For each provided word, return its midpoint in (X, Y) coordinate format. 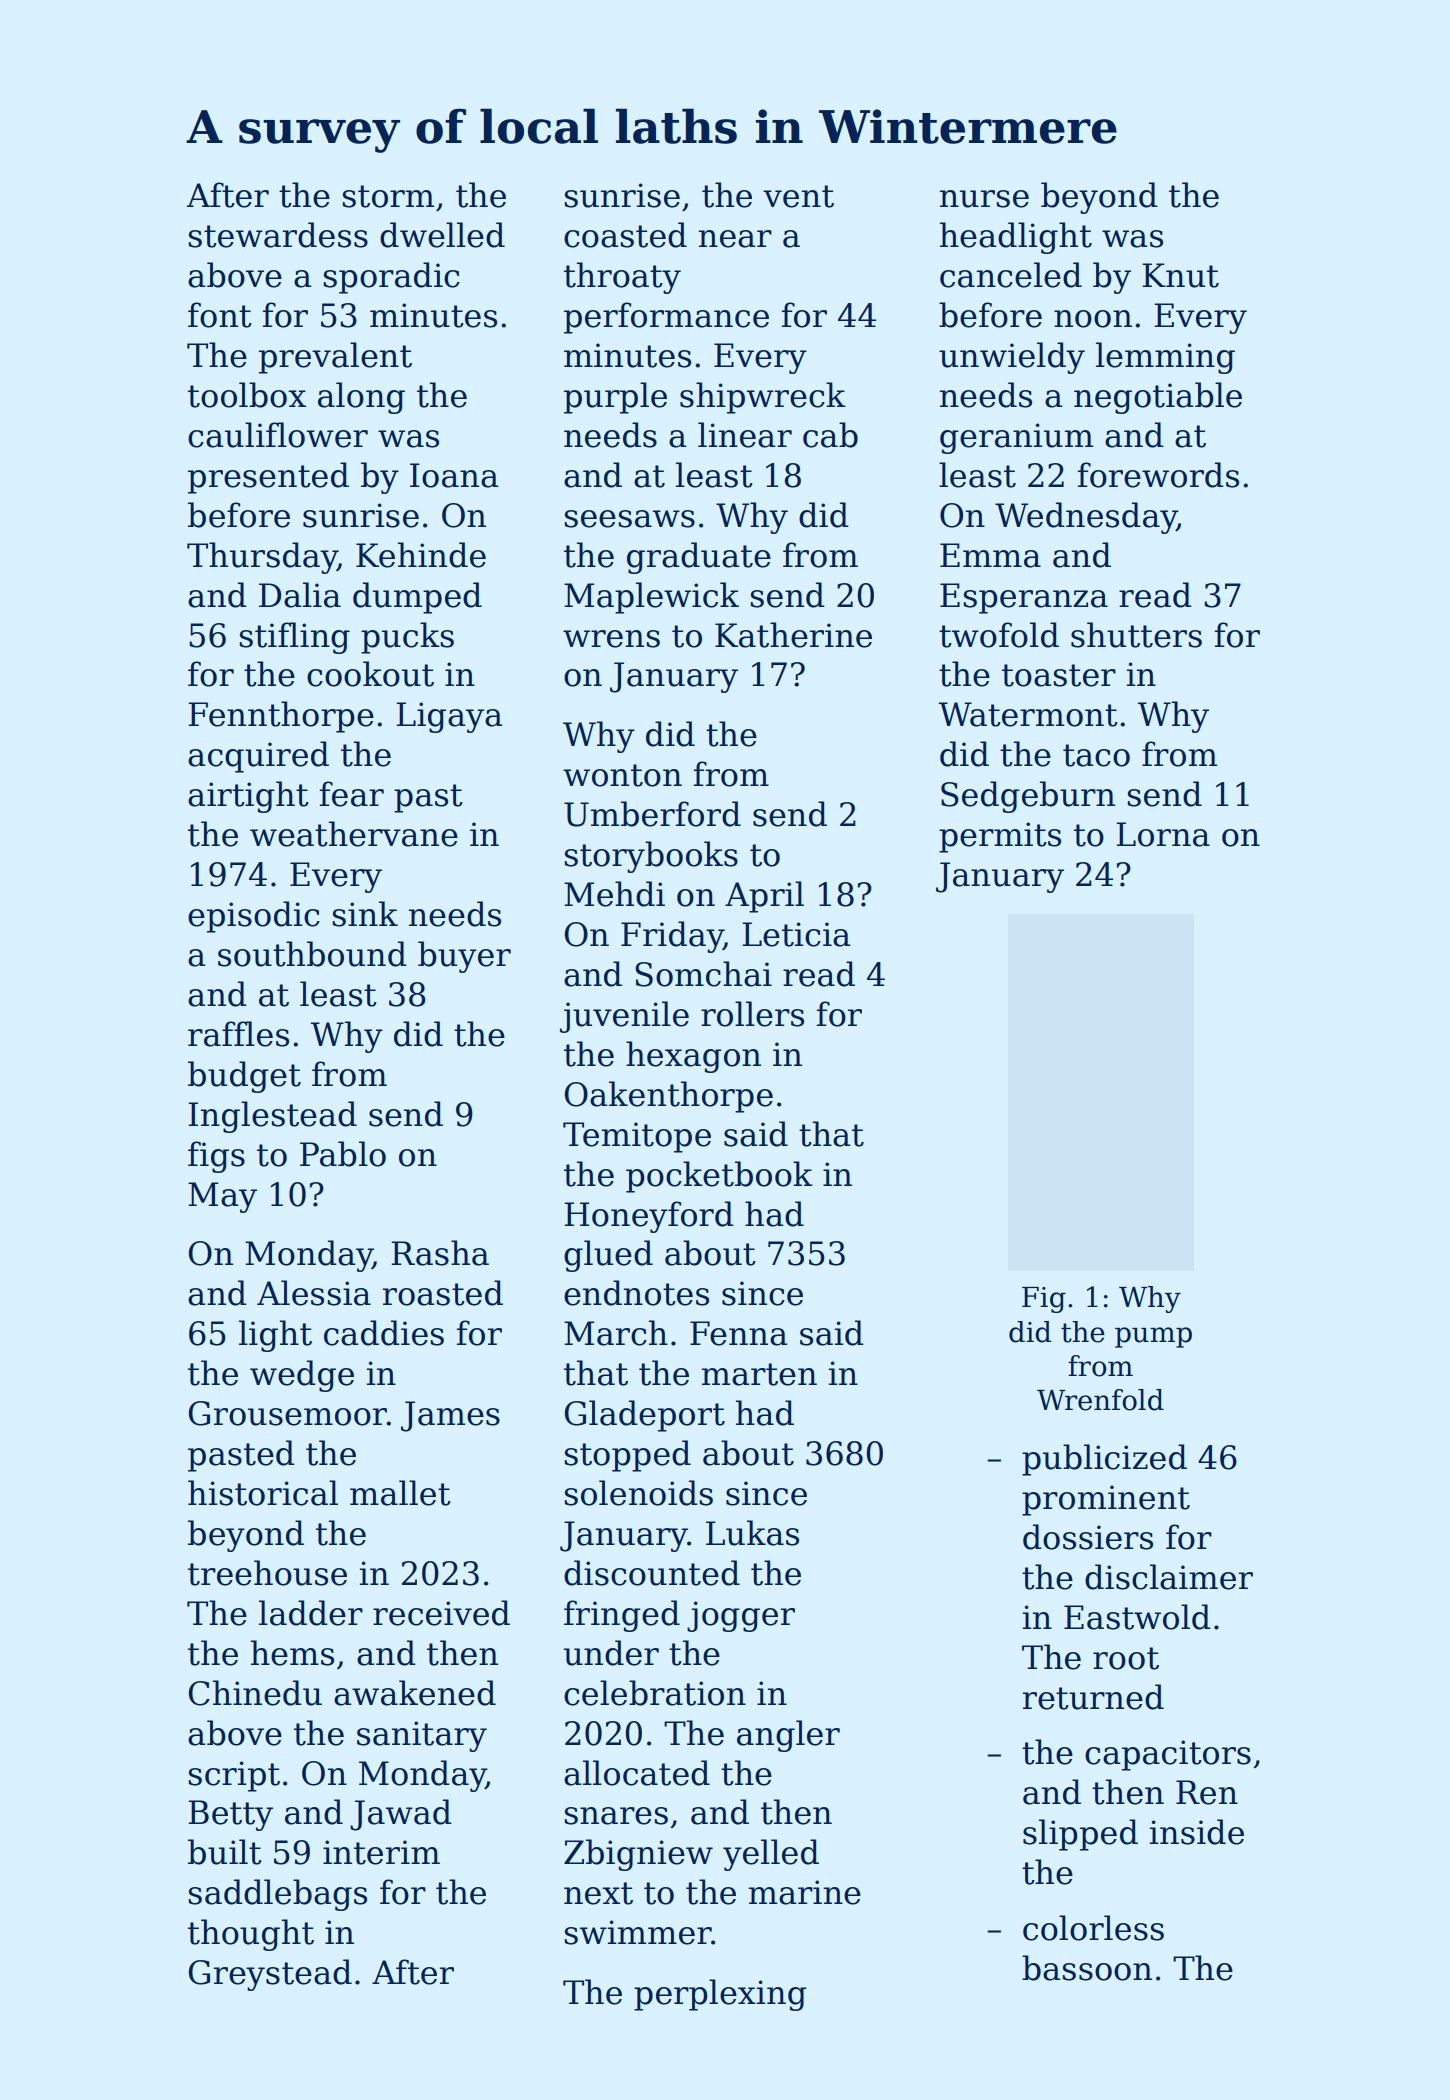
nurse (984, 199)
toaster (1059, 675)
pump (1153, 1337)
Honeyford (649, 1217)
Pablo (343, 1154)
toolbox (247, 395)
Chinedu (255, 1693)
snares (616, 1816)
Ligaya (449, 717)
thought (251, 1935)
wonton (622, 775)
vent (798, 196)
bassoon (1087, 1968)
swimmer (638, 1932)
